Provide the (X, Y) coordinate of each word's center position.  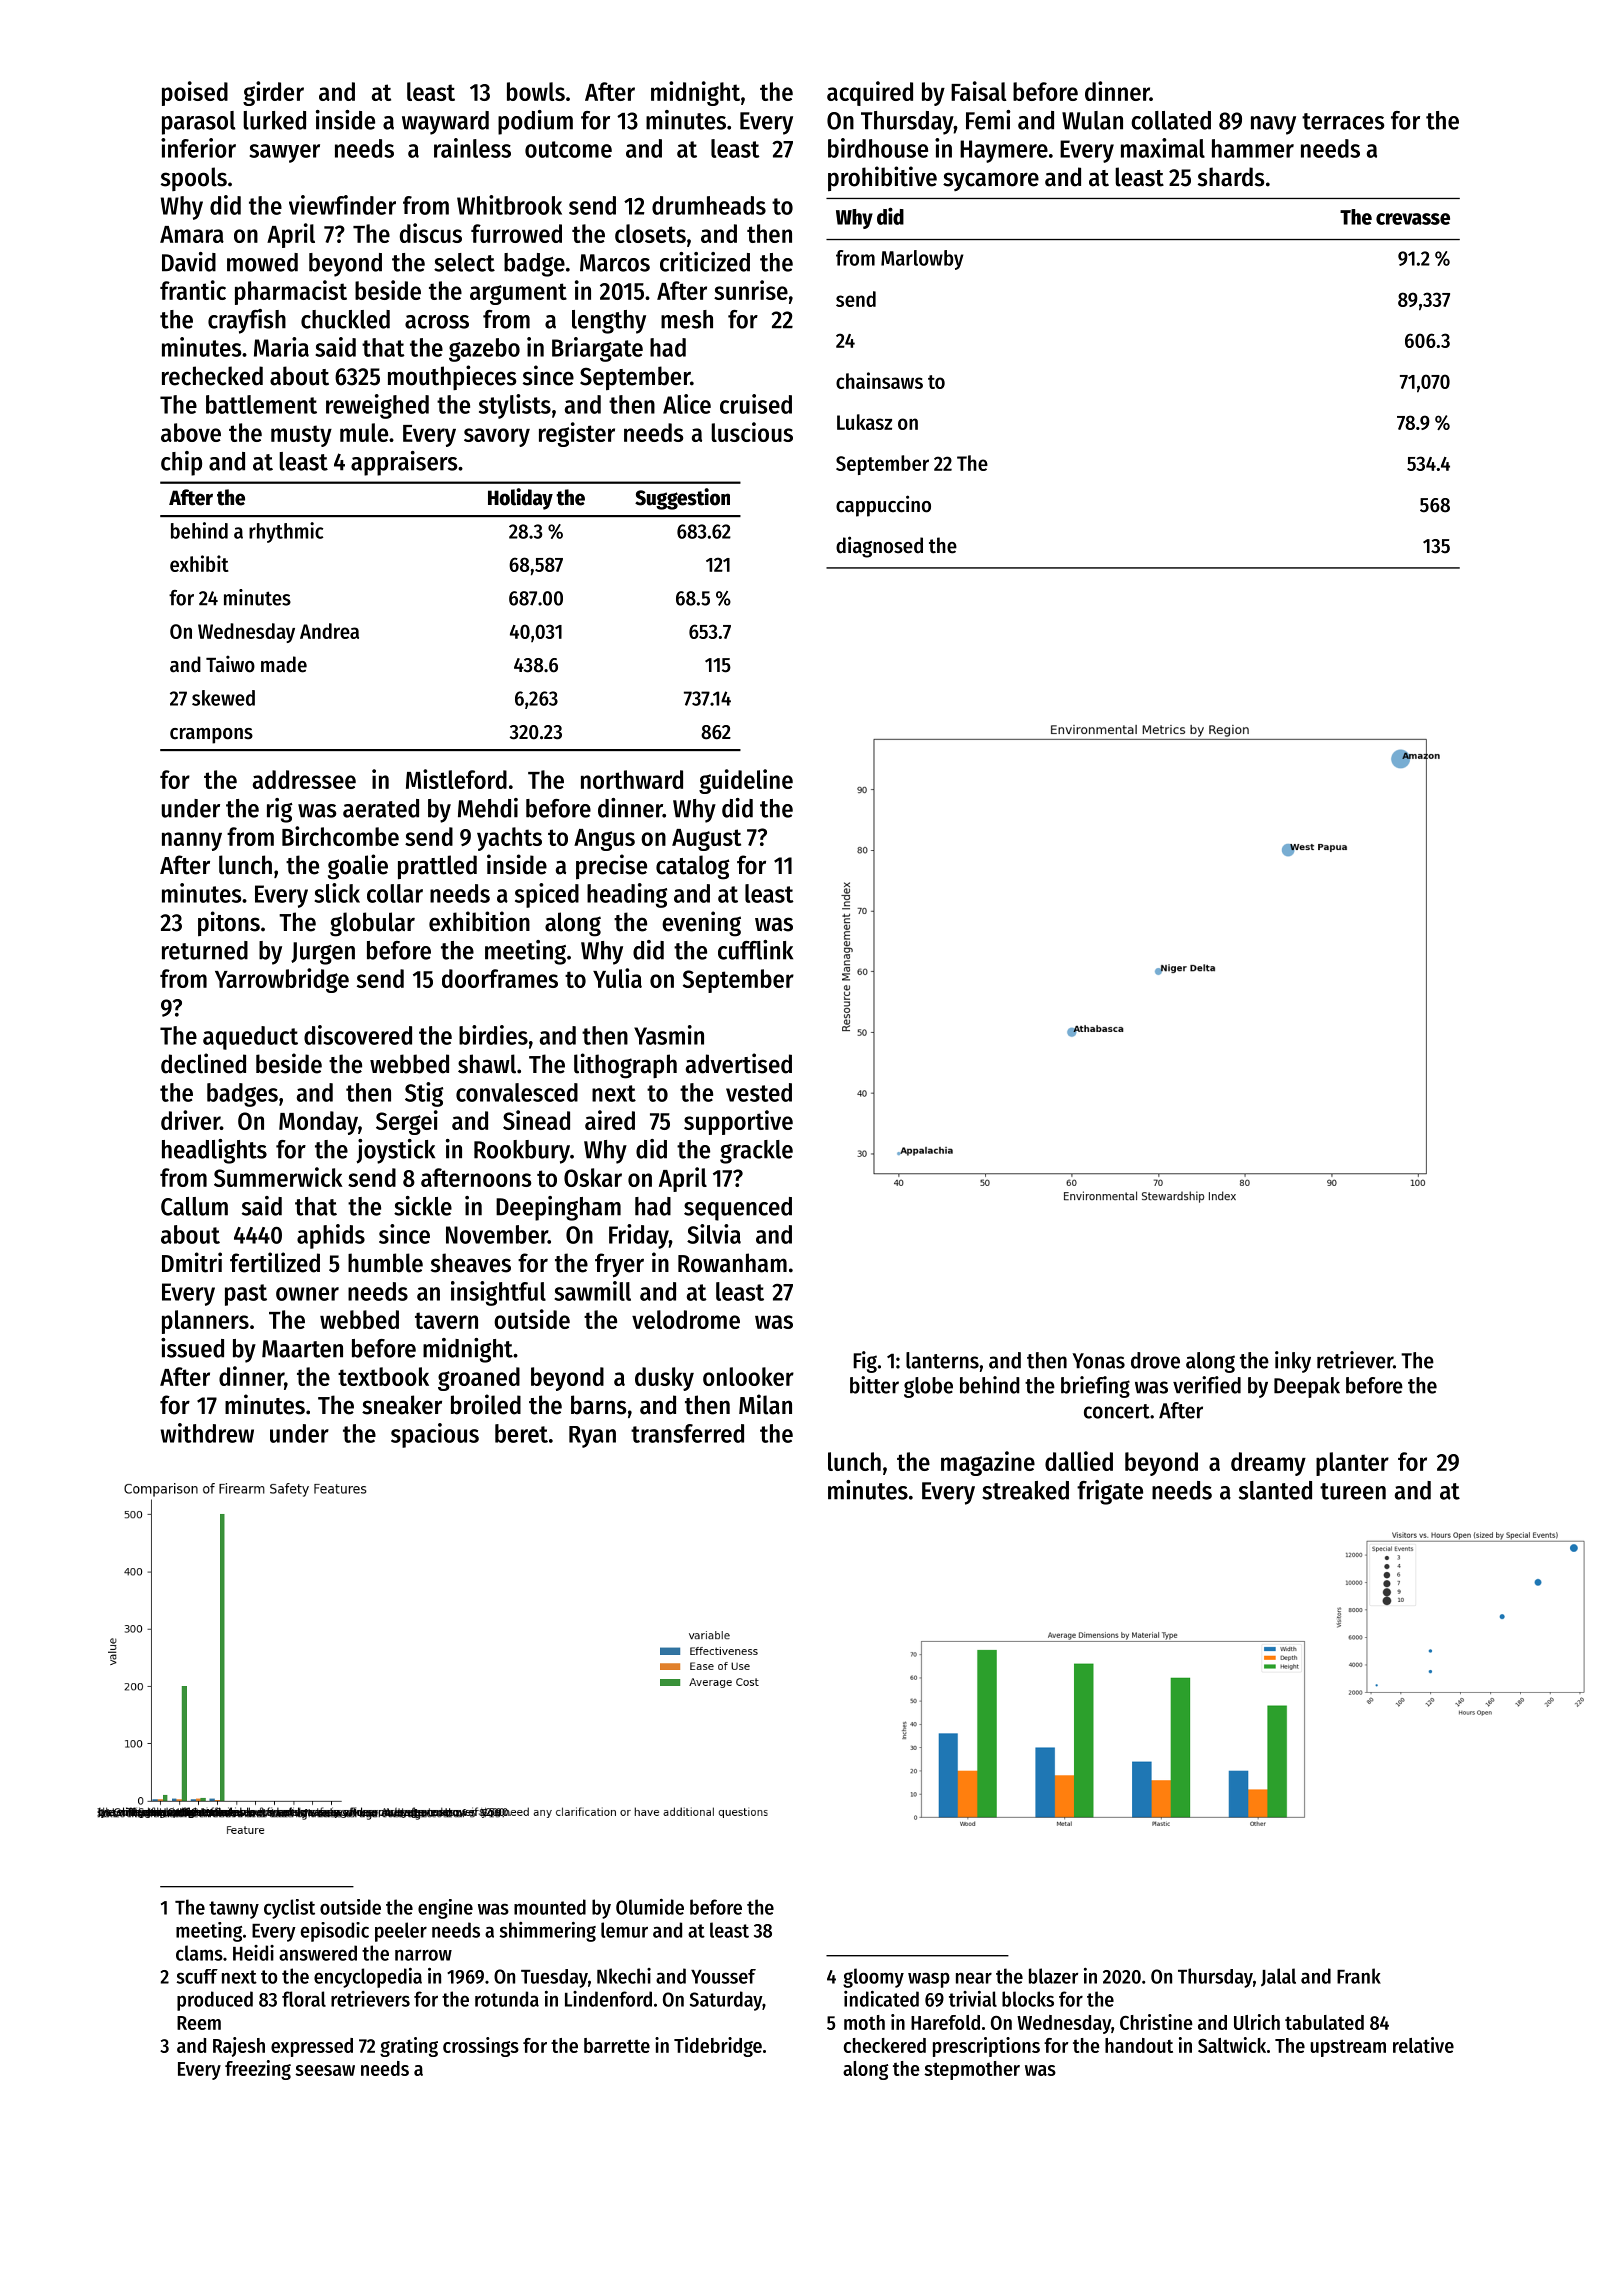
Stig (424, 1094)
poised (195, 93)
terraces (1343, 121)
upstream (1348, 2048)
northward (632, 779)
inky (1293, 1362)
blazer (1053, 1976)
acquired (870, 93)
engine (445, 1909)
